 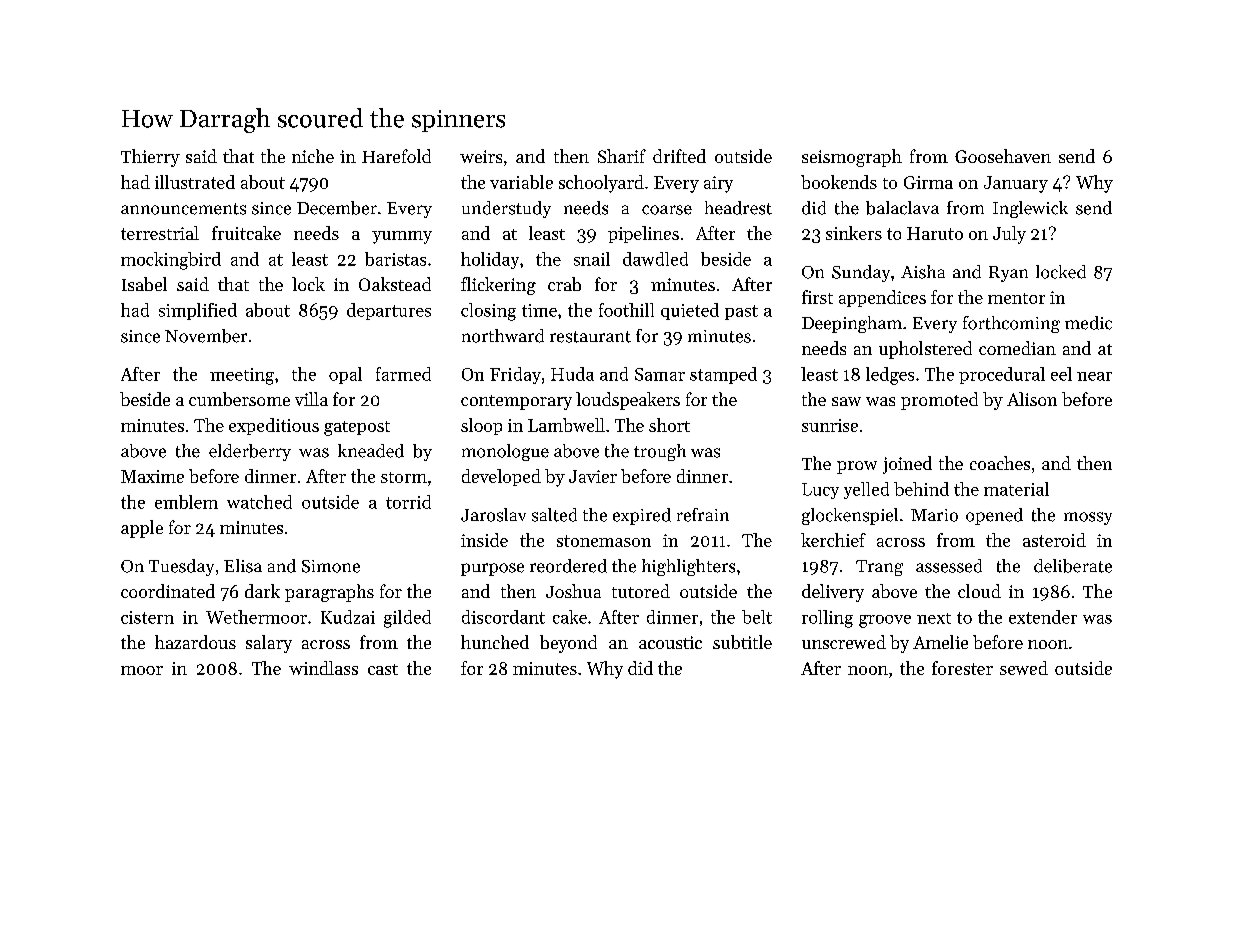 What do you see at coordinates (383, 669) in the screenshot?
I see `cast` at bounding box center [383, 669].
